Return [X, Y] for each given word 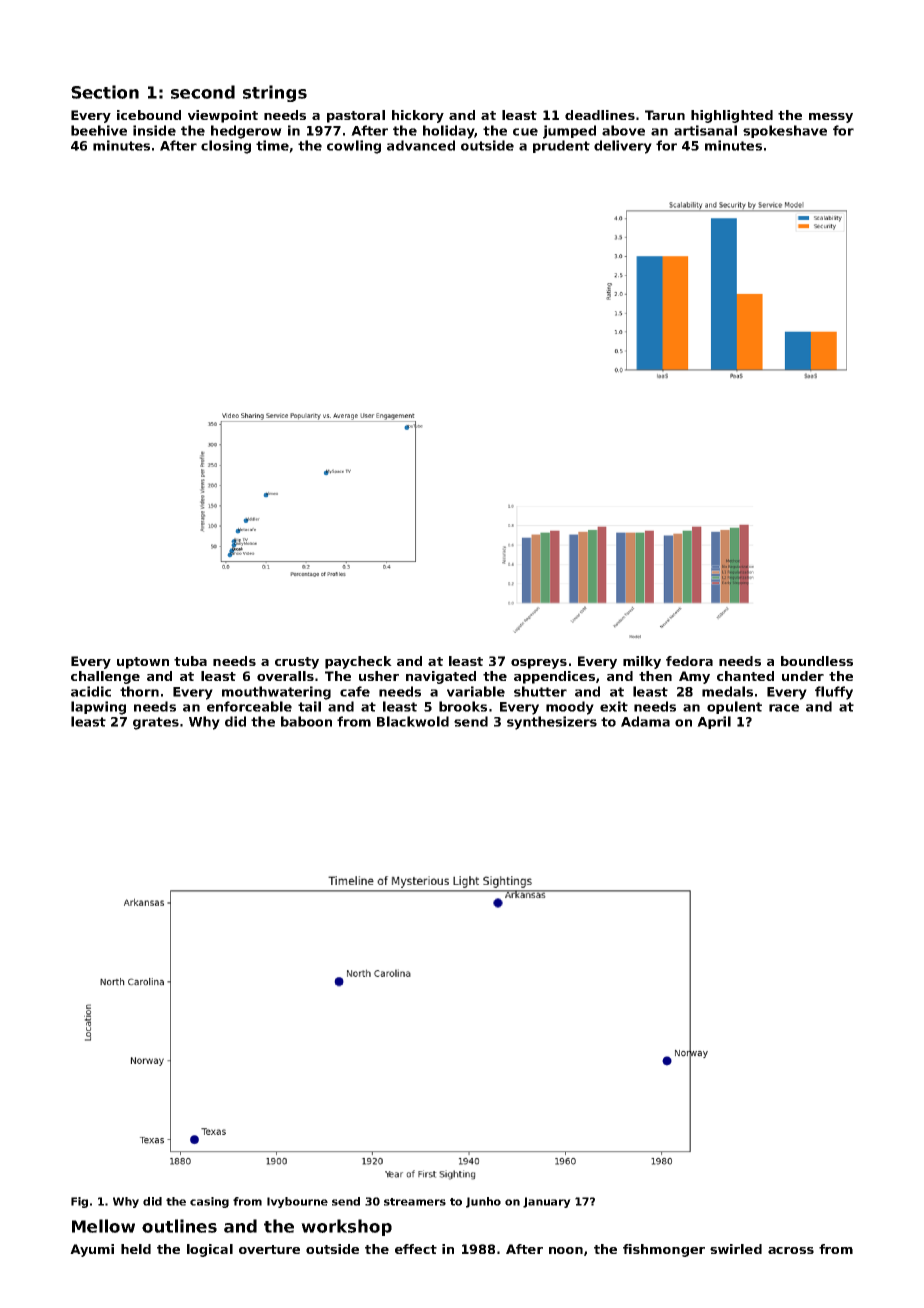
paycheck [358, 662]
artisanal [705, 130]
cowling [354, 147]
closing [226, 147]
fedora [689, 661]
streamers [415, 1202]
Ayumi [92, 1250]
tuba [190, 661]
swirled [736, 1249]
